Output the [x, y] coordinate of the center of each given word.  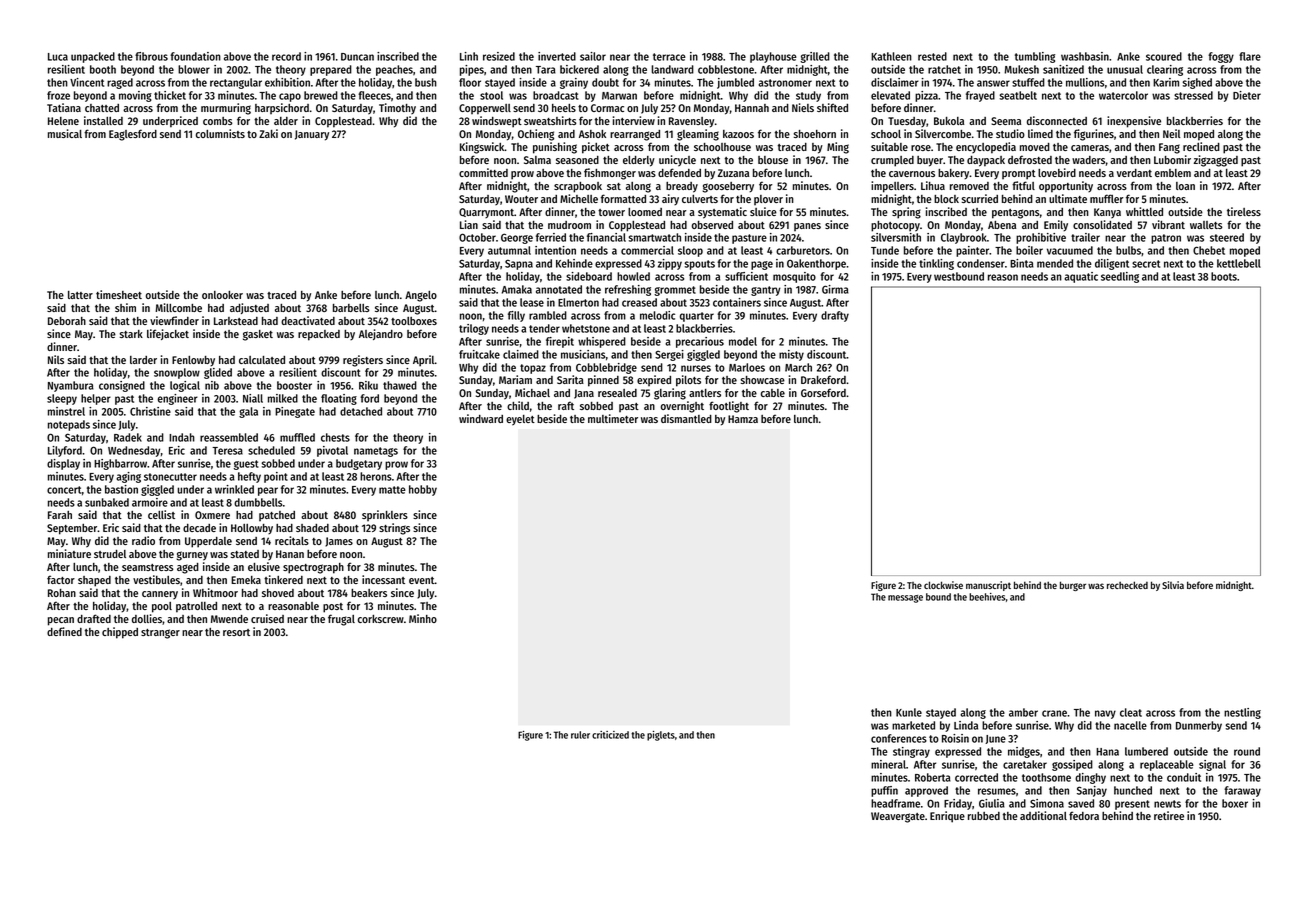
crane [1054, 713]
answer [993, 83]
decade [199, 528]
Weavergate [898, 817]
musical [65, 133]
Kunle [909, 712]
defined [64, 631]
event [422, 580]
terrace [669, 57]
